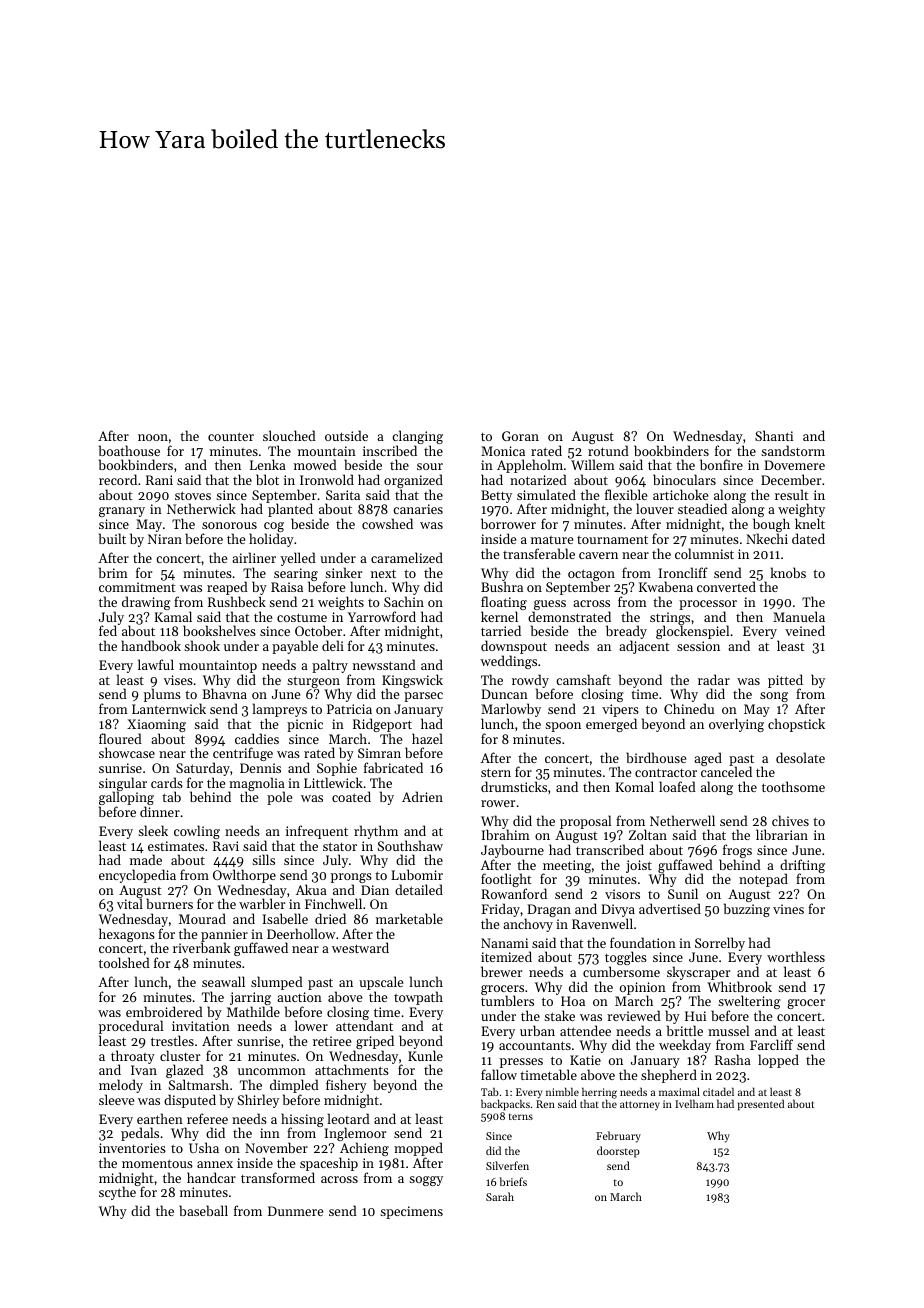 The height and width of the screenshot is (1308, 924). I want to click on Sarah, so click(500, 1196).
